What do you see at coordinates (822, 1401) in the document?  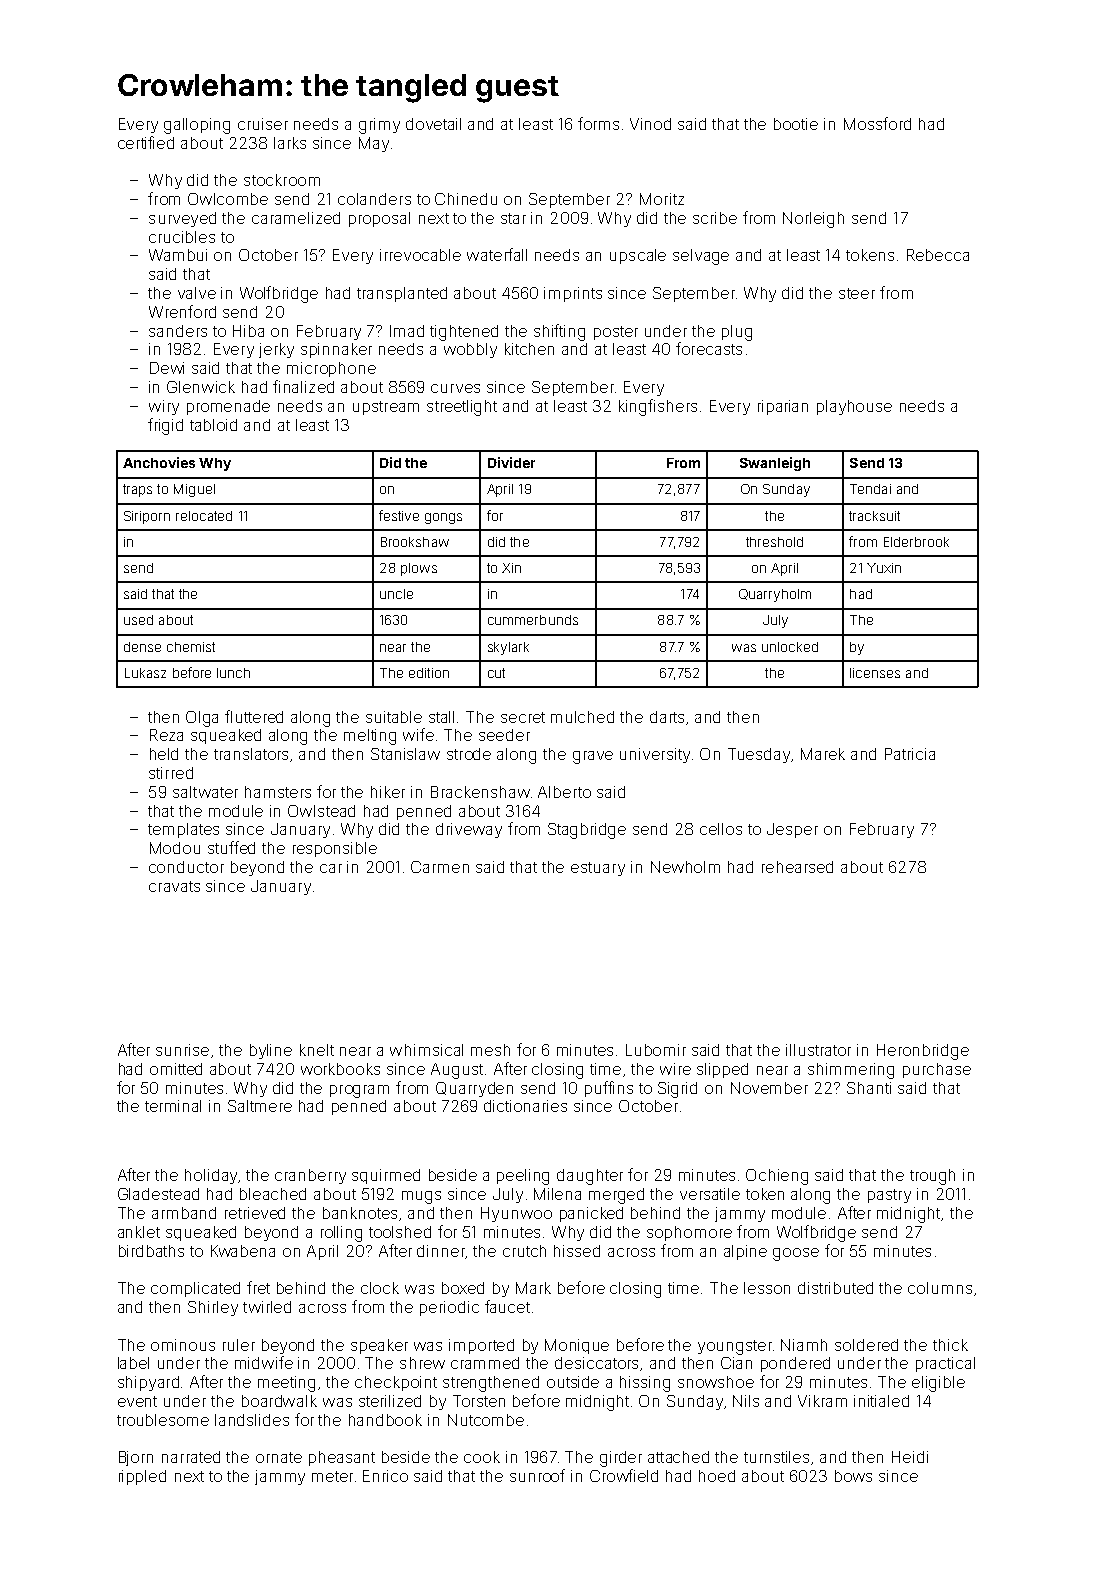 I see `Vikram` at bounding box center [822, 1401].
